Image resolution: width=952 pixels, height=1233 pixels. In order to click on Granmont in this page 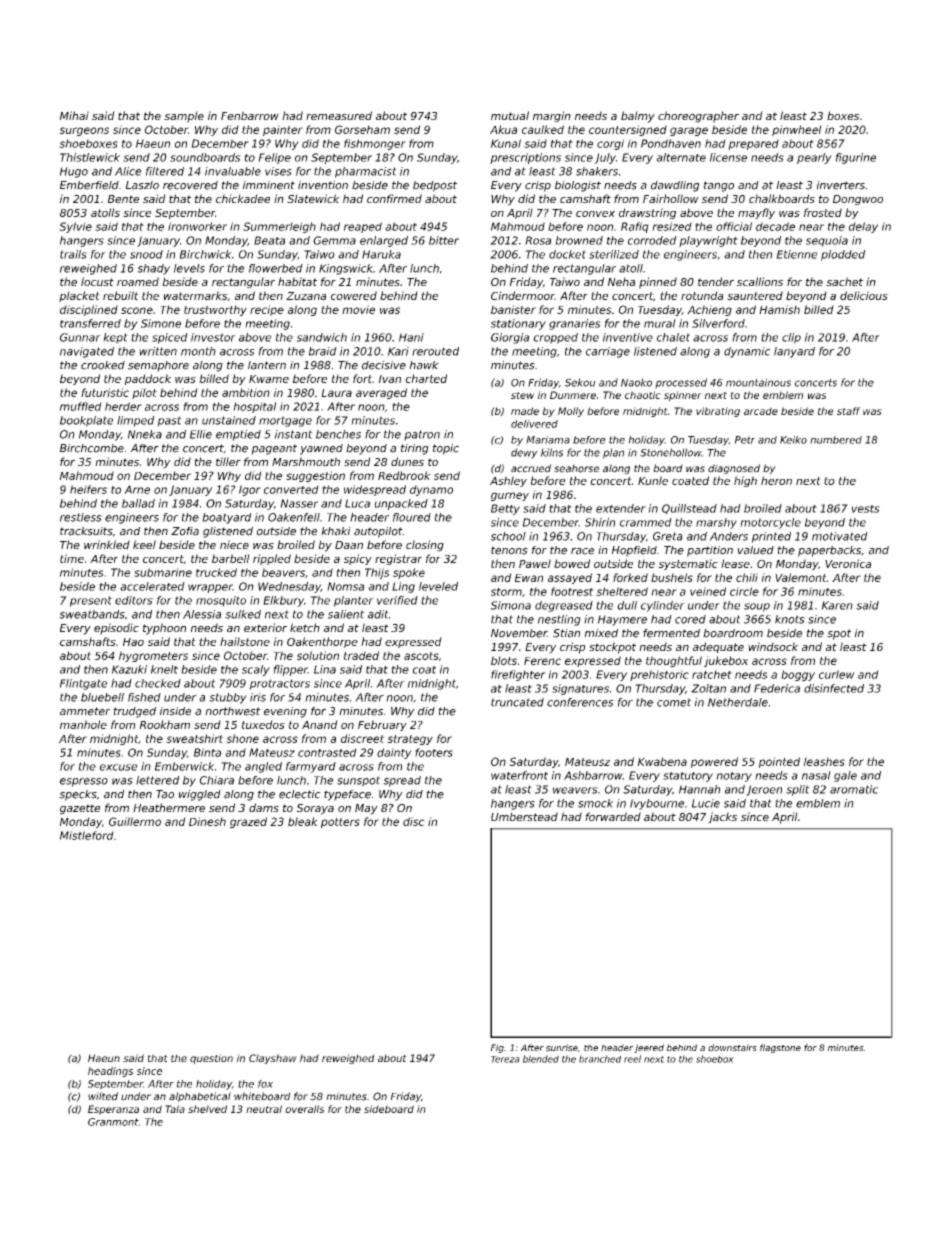, I will do `click(113, 1122)`.
